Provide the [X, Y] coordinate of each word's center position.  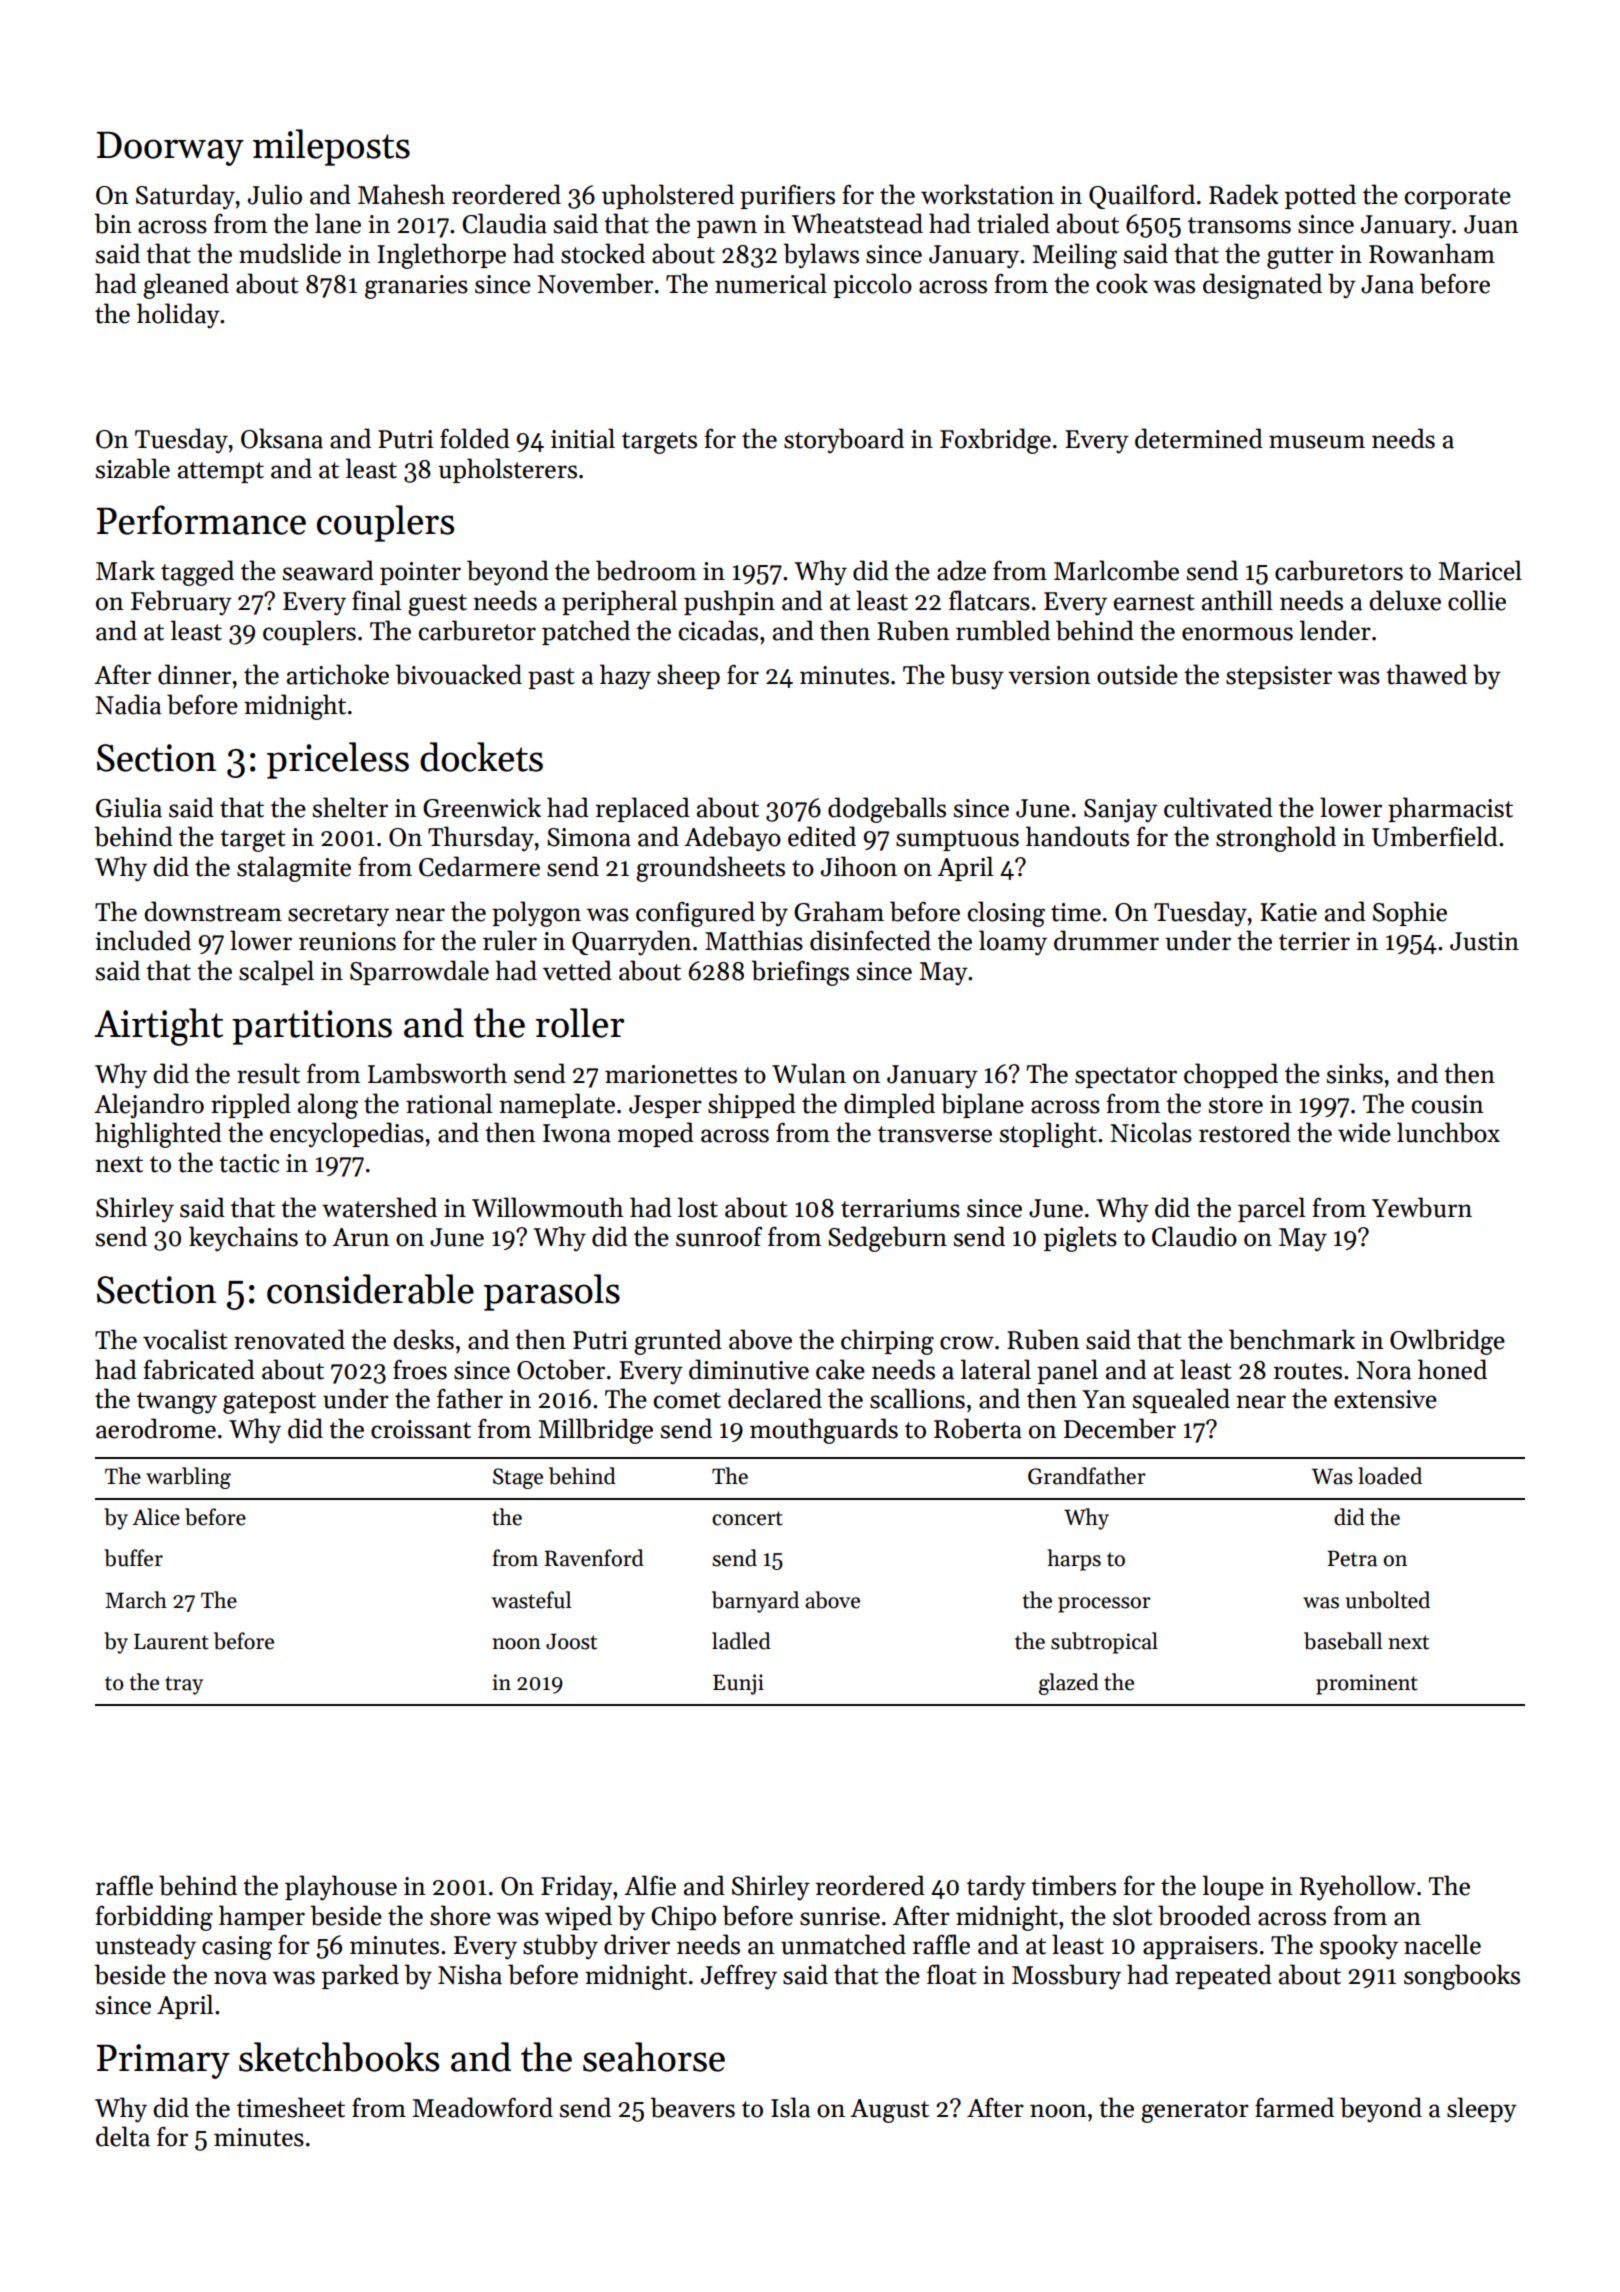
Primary [163, 2061]
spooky [1359, 1947]
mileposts [331, 147]
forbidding [154, 1918]
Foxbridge [995, 441]
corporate [1458, 198]
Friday [577, 1888]
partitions [312, 1027]
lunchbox [1448, 1132]
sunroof [719, 1237]
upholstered [668, 196]
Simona [589, 837]
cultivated [1218, 807]
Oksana [282, 438]
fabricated [199, 1369]
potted [1320, 196]
